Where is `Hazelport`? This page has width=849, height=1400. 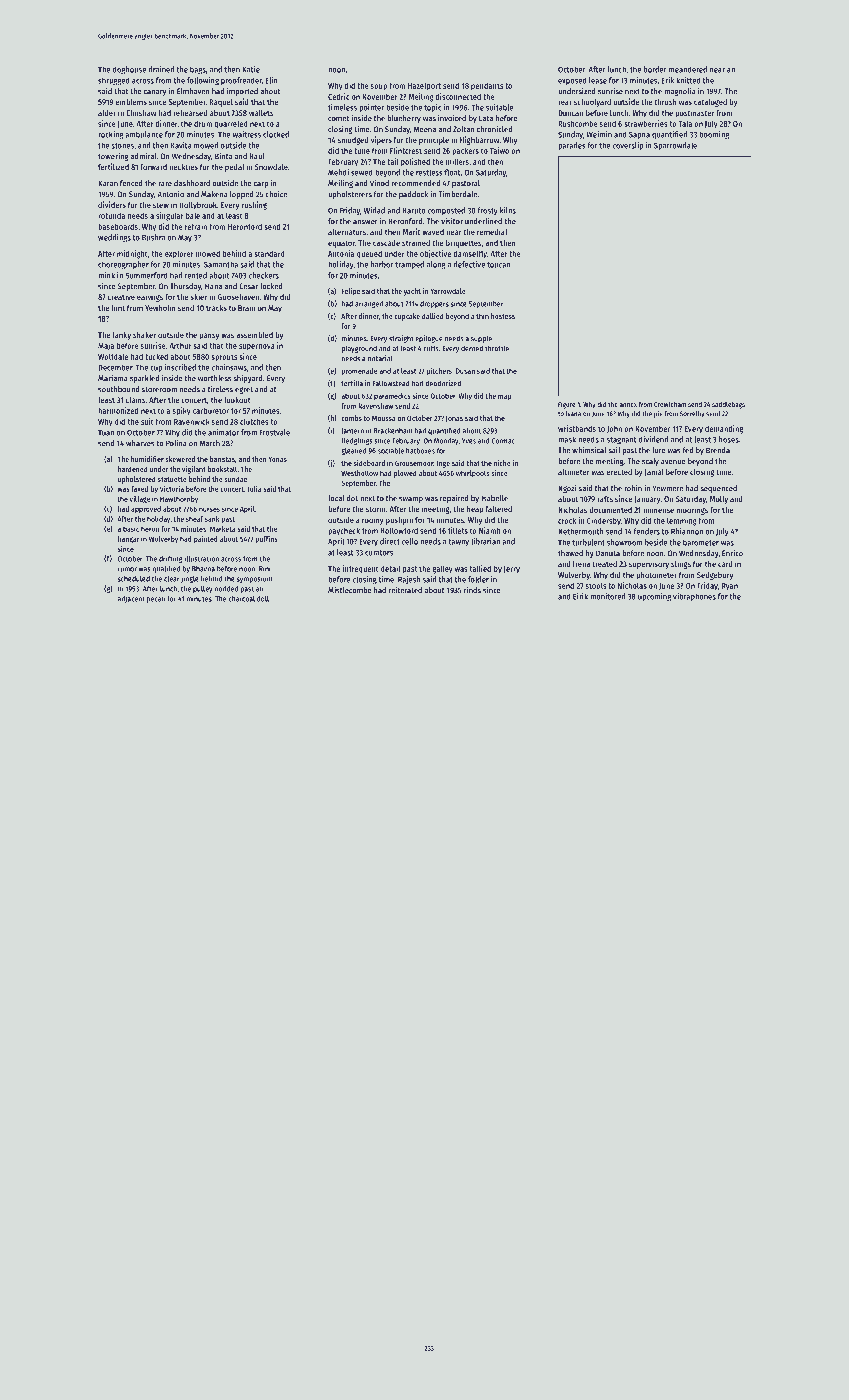 Hazelport is located at coordinates (424, 86).
